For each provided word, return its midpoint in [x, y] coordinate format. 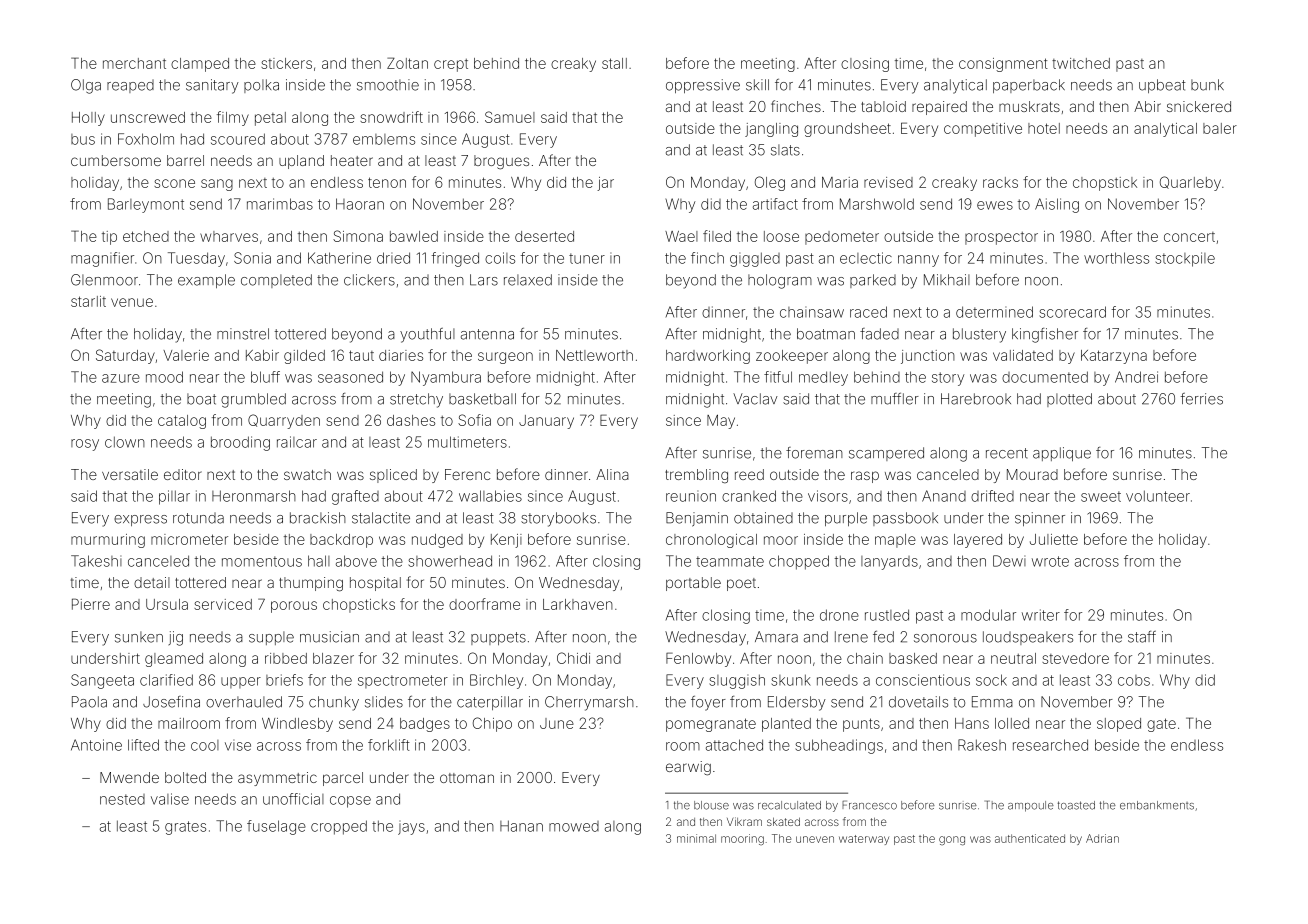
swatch [307, 474]
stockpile [1185, 259]
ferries [1202, 399]
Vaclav [755, 399]
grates [185, 828]
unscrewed [148, 117]
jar [605, 184]
